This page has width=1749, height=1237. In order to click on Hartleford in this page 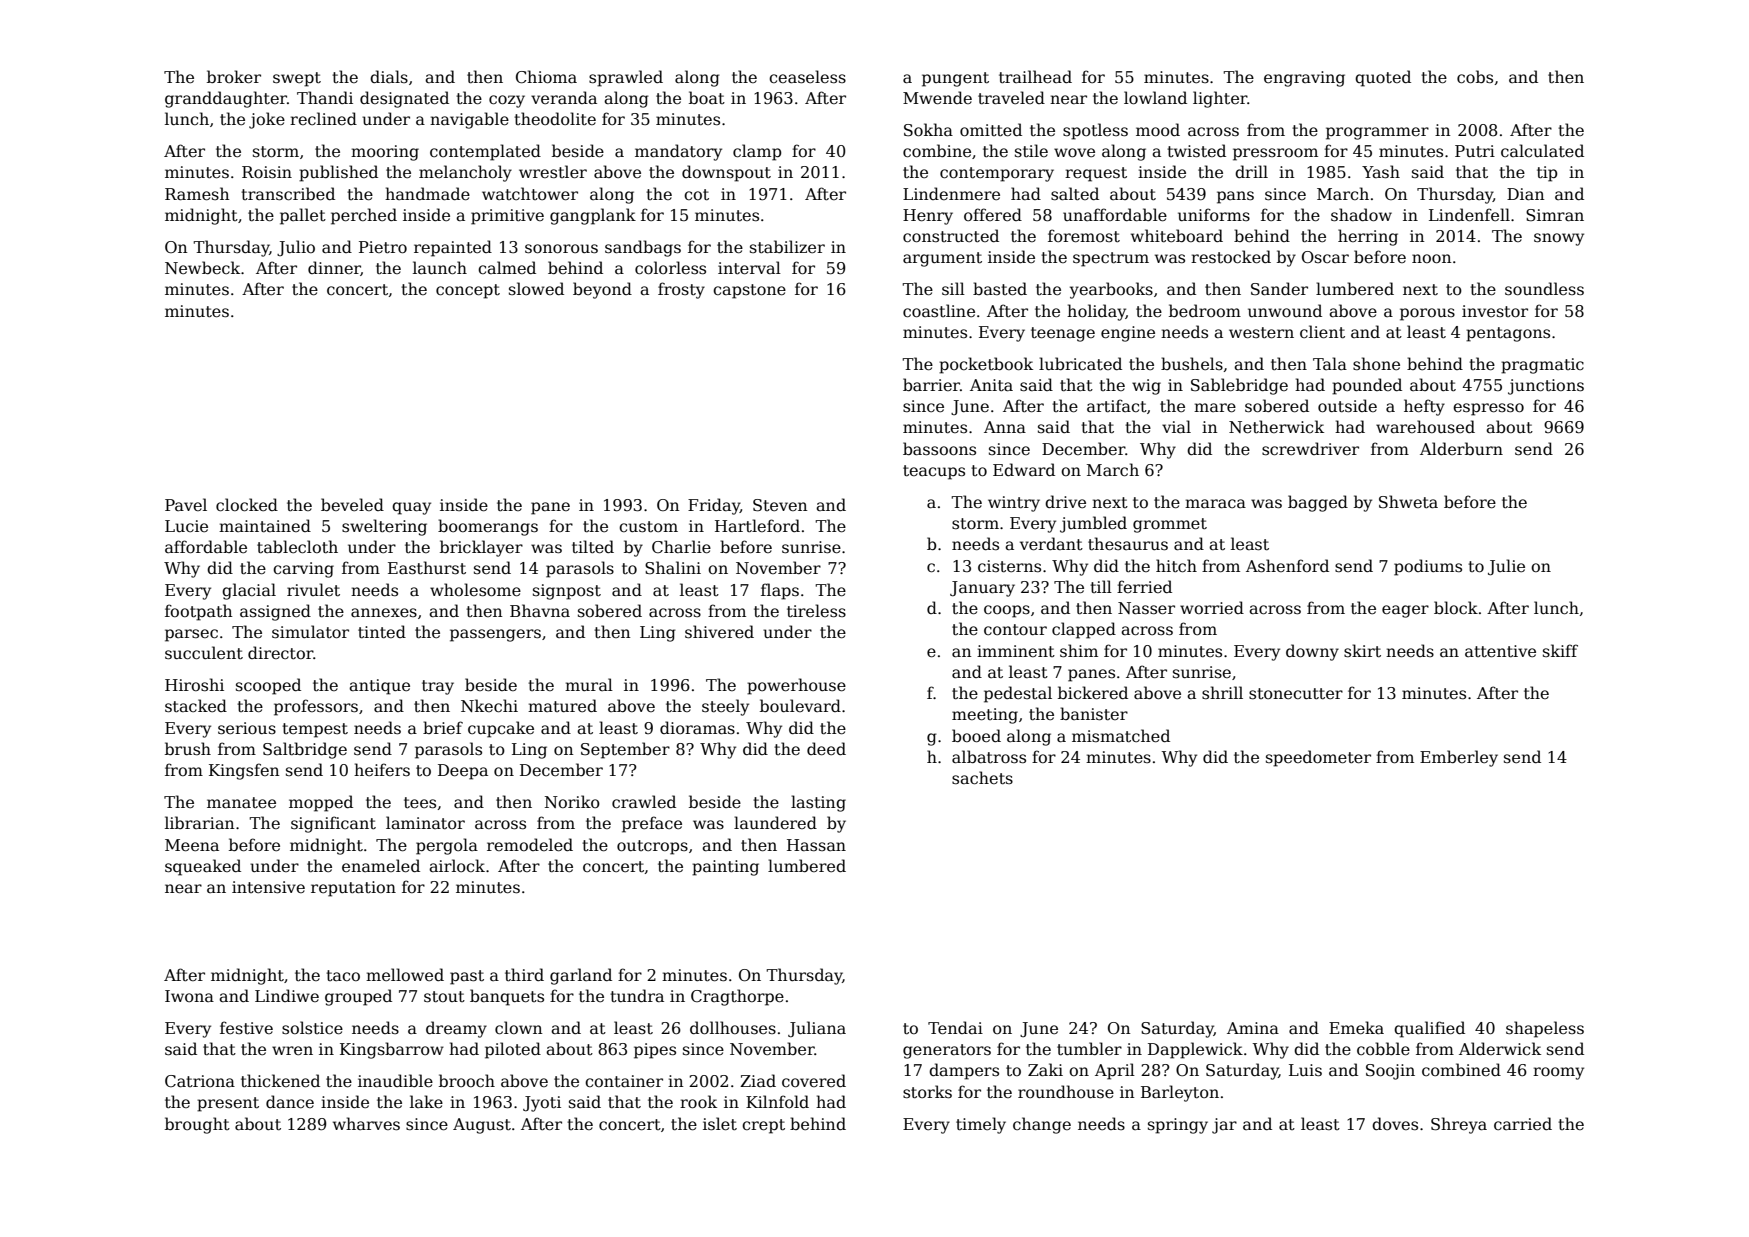, I will do `click(757, 526)`.
